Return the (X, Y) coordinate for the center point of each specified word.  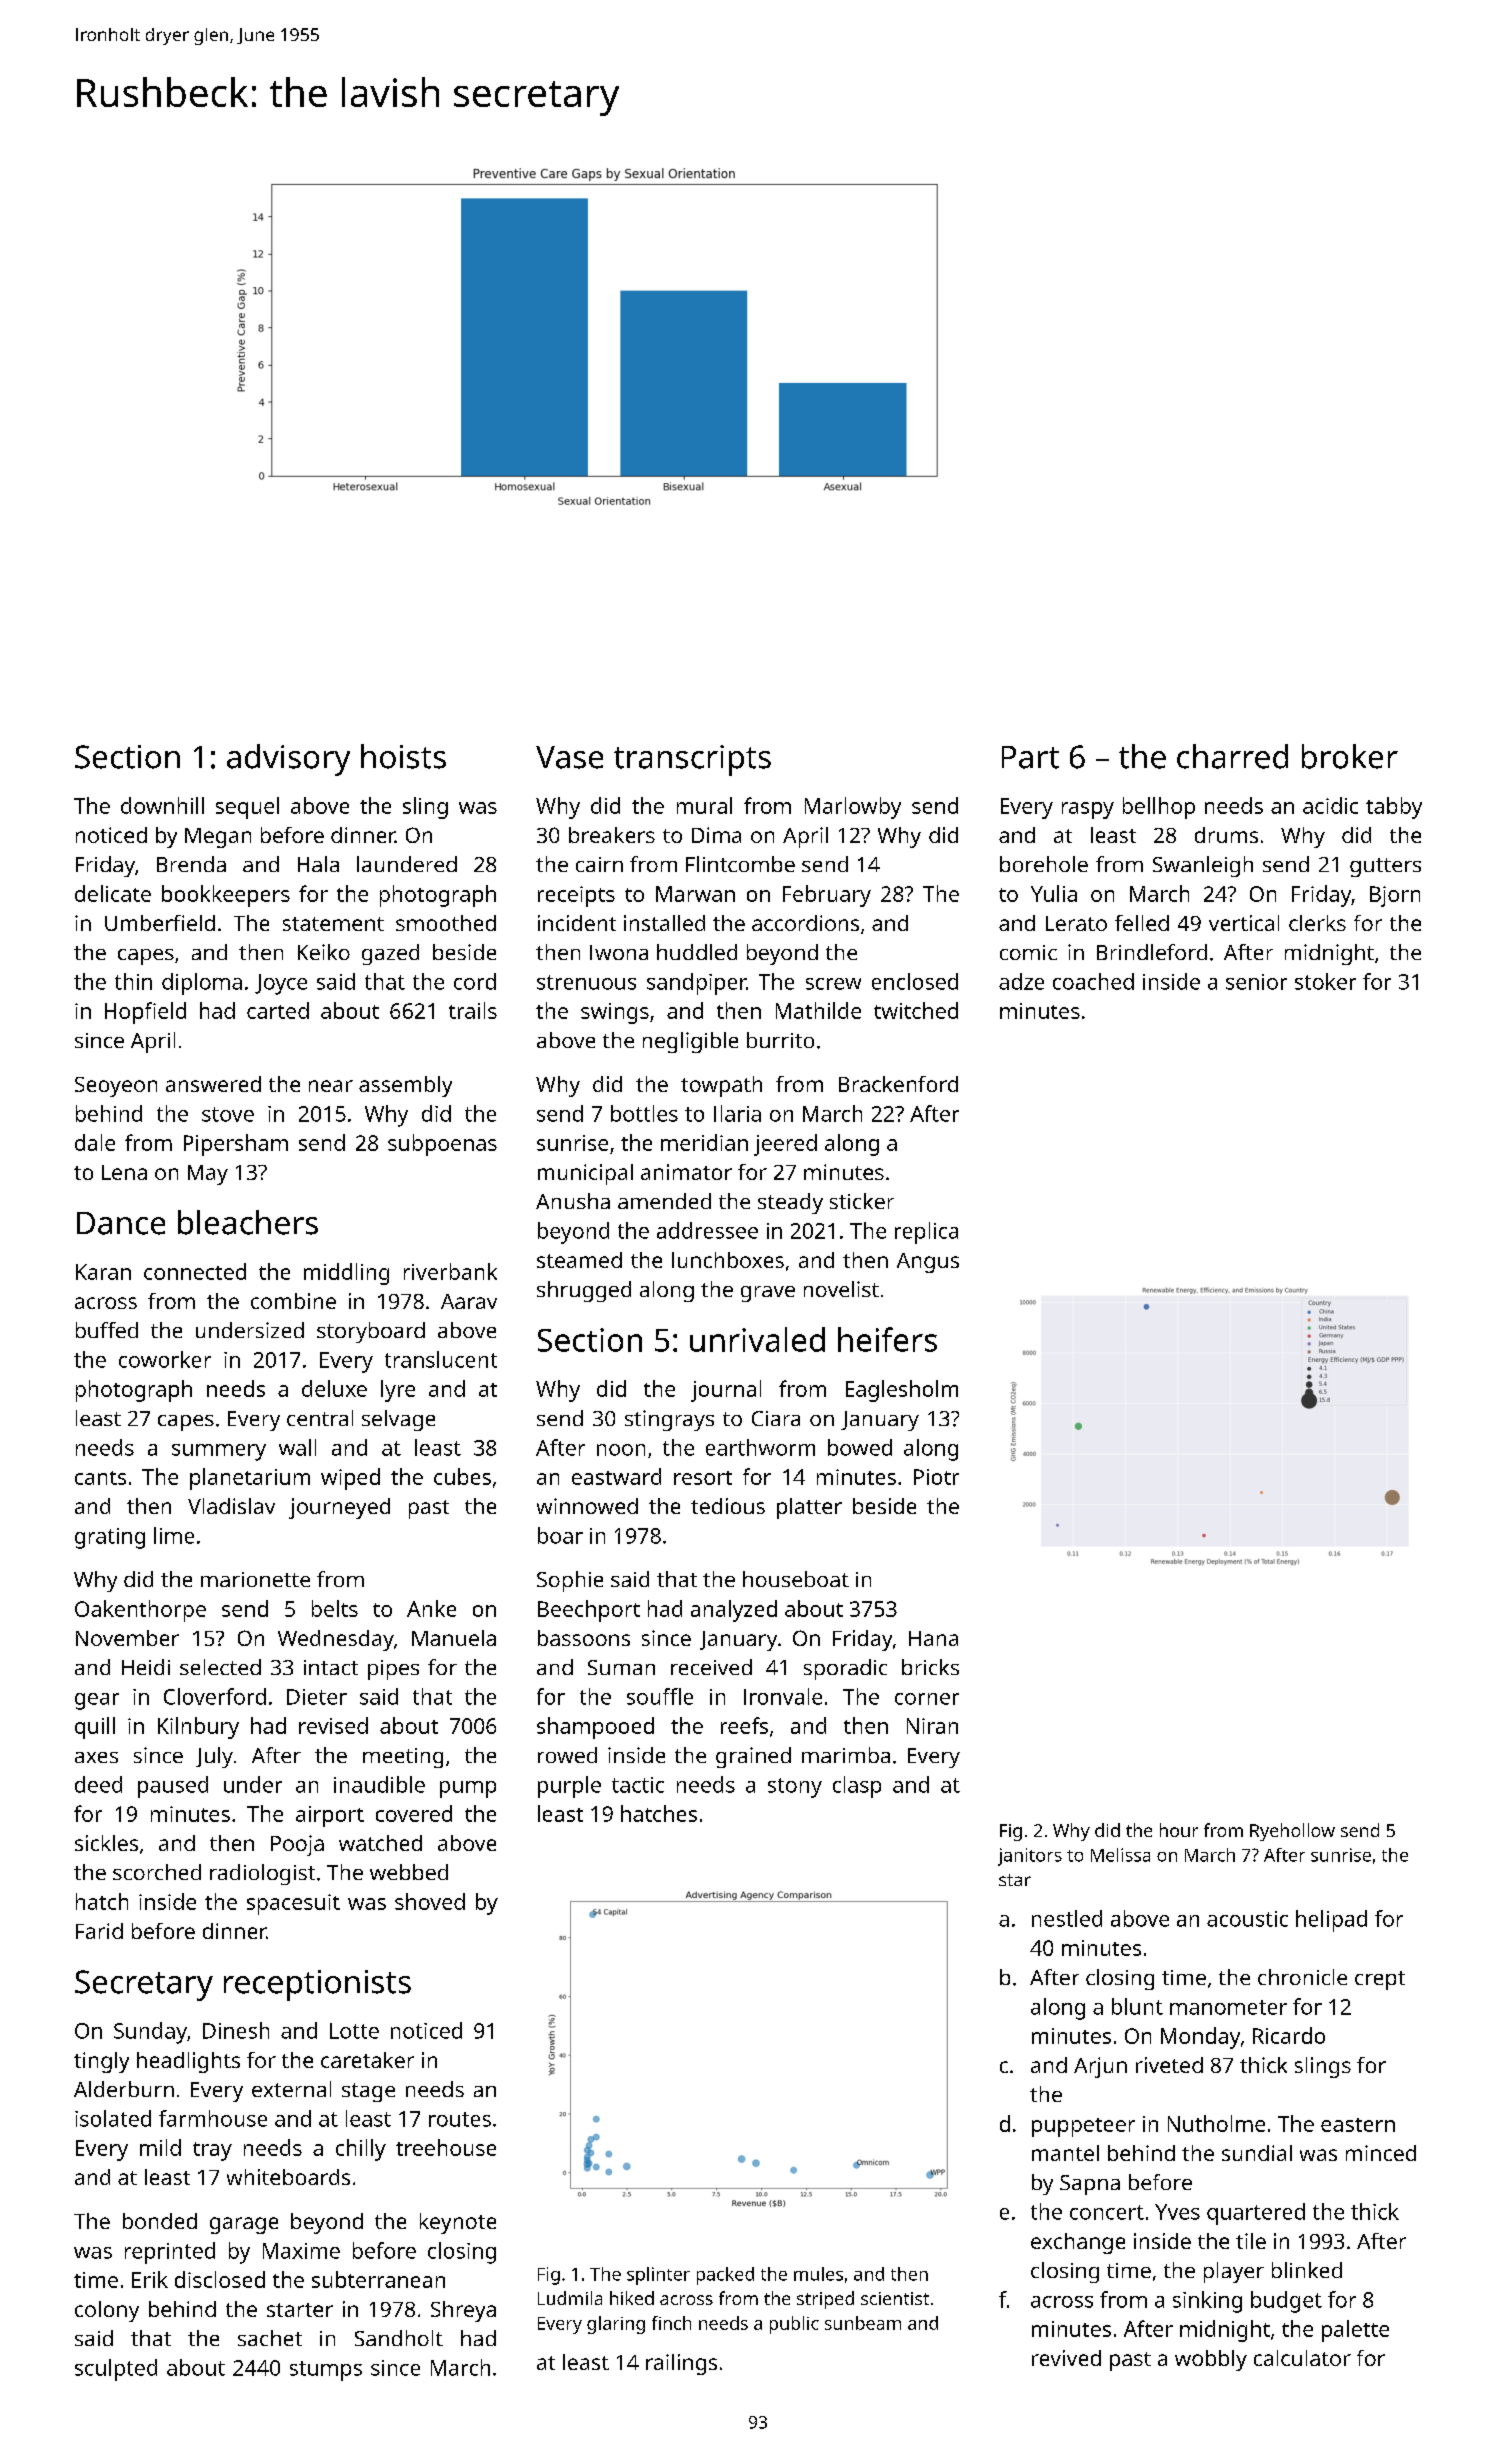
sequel (247, 808)
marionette (255, 1579)
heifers (887, 1339)
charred (1232, 756)
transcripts (692, 760)
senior (1256, 982)
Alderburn (124, 2089)
